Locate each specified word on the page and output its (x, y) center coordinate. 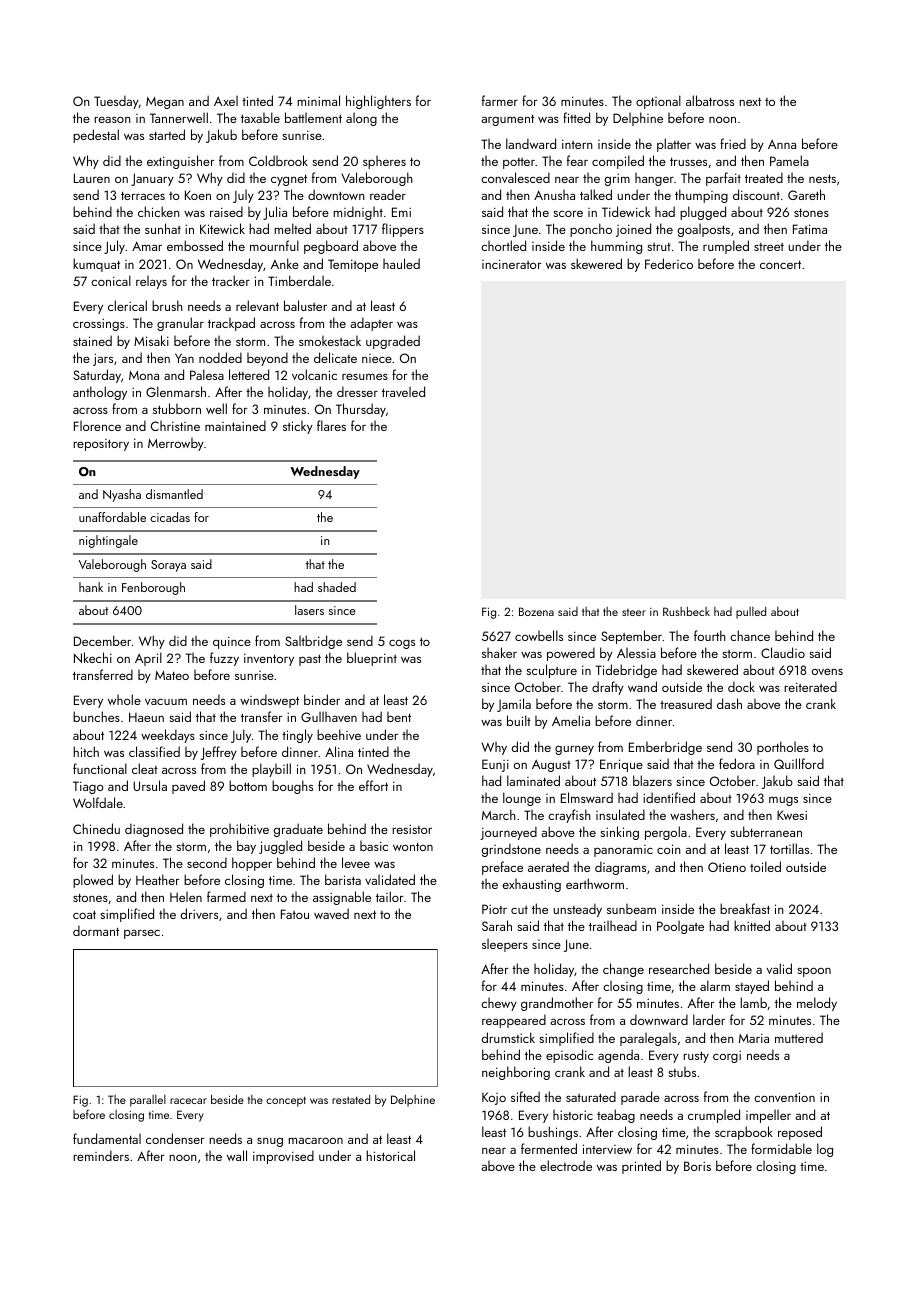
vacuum (166, 702)
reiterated (810, 686)
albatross (710, 100)
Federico (669, 263)
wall (237, 1155)
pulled (751, 613)
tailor (390, 896)
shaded (337, 587)
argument (507, 120)
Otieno (727, 867)
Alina (339, 751)
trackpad (231, 324)
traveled (403, 391)
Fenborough (153, 588)
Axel (226, 101)
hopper (252, 864)
